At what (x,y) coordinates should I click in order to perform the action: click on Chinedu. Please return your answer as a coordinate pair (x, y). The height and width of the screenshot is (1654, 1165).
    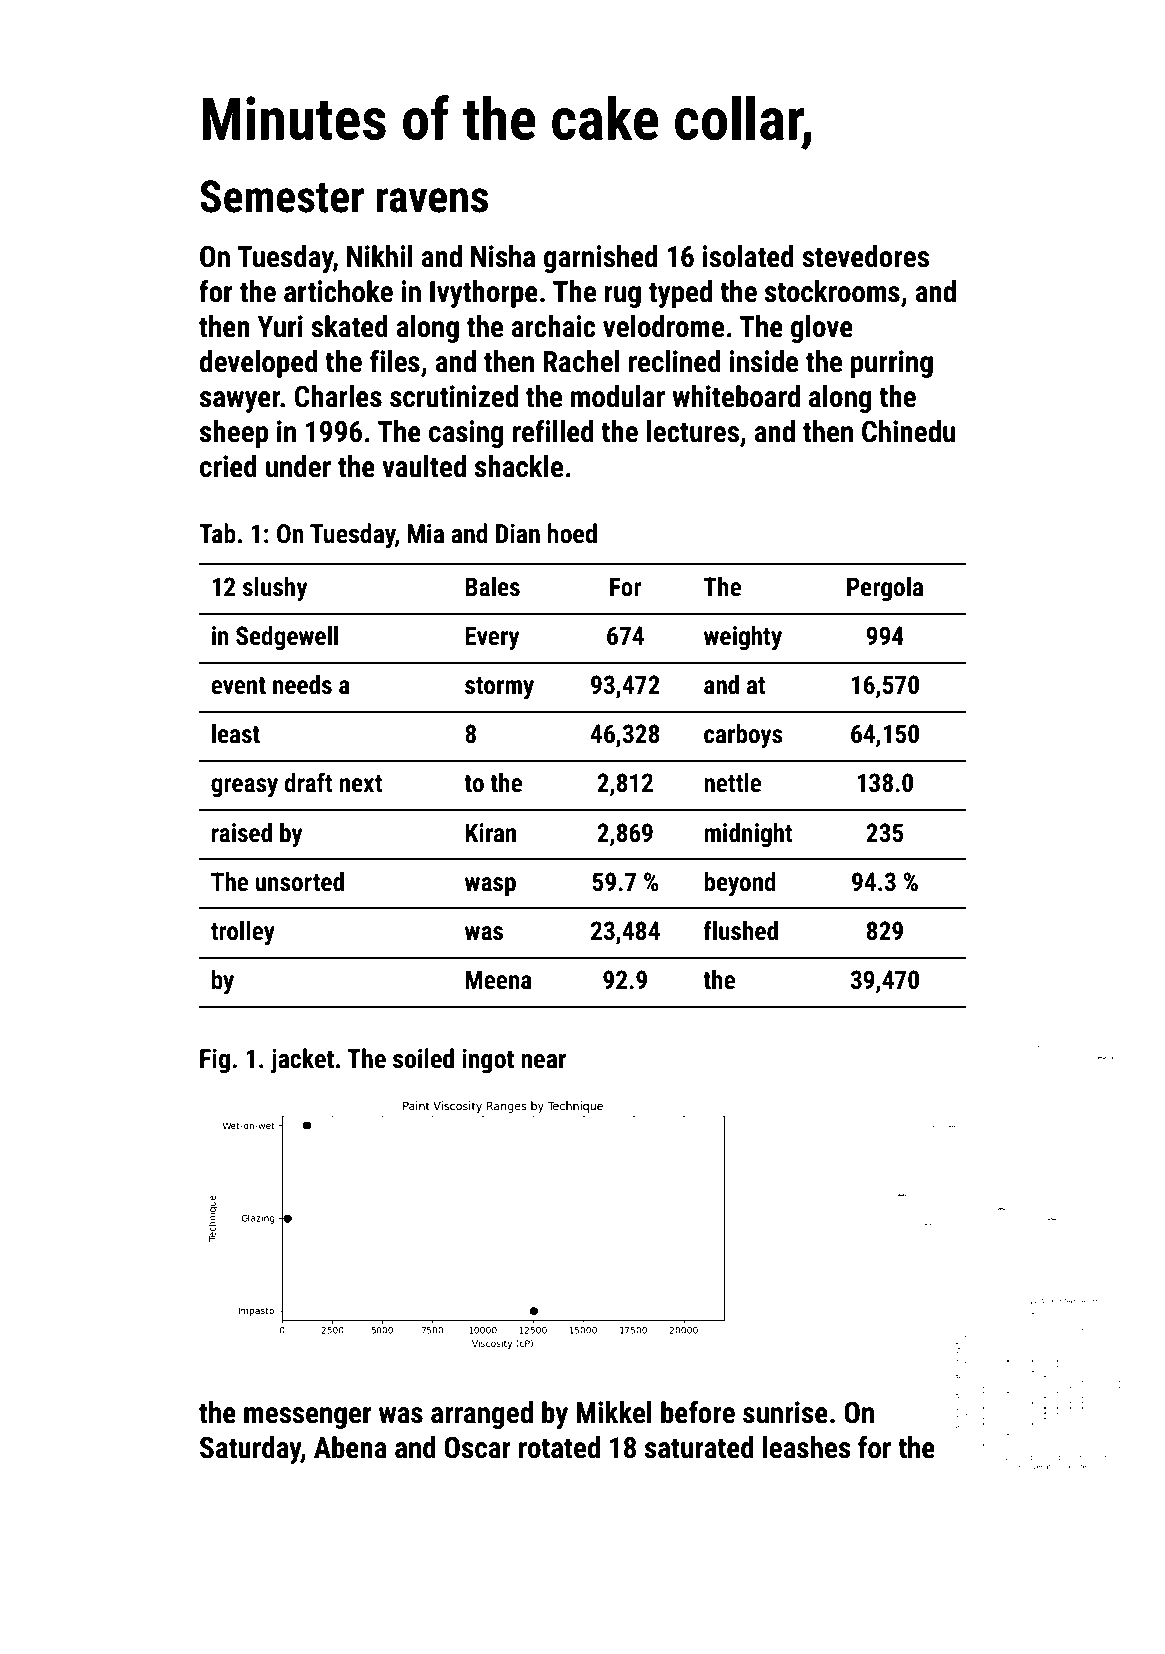
    Looking at the image, I should click on (908, 431).
